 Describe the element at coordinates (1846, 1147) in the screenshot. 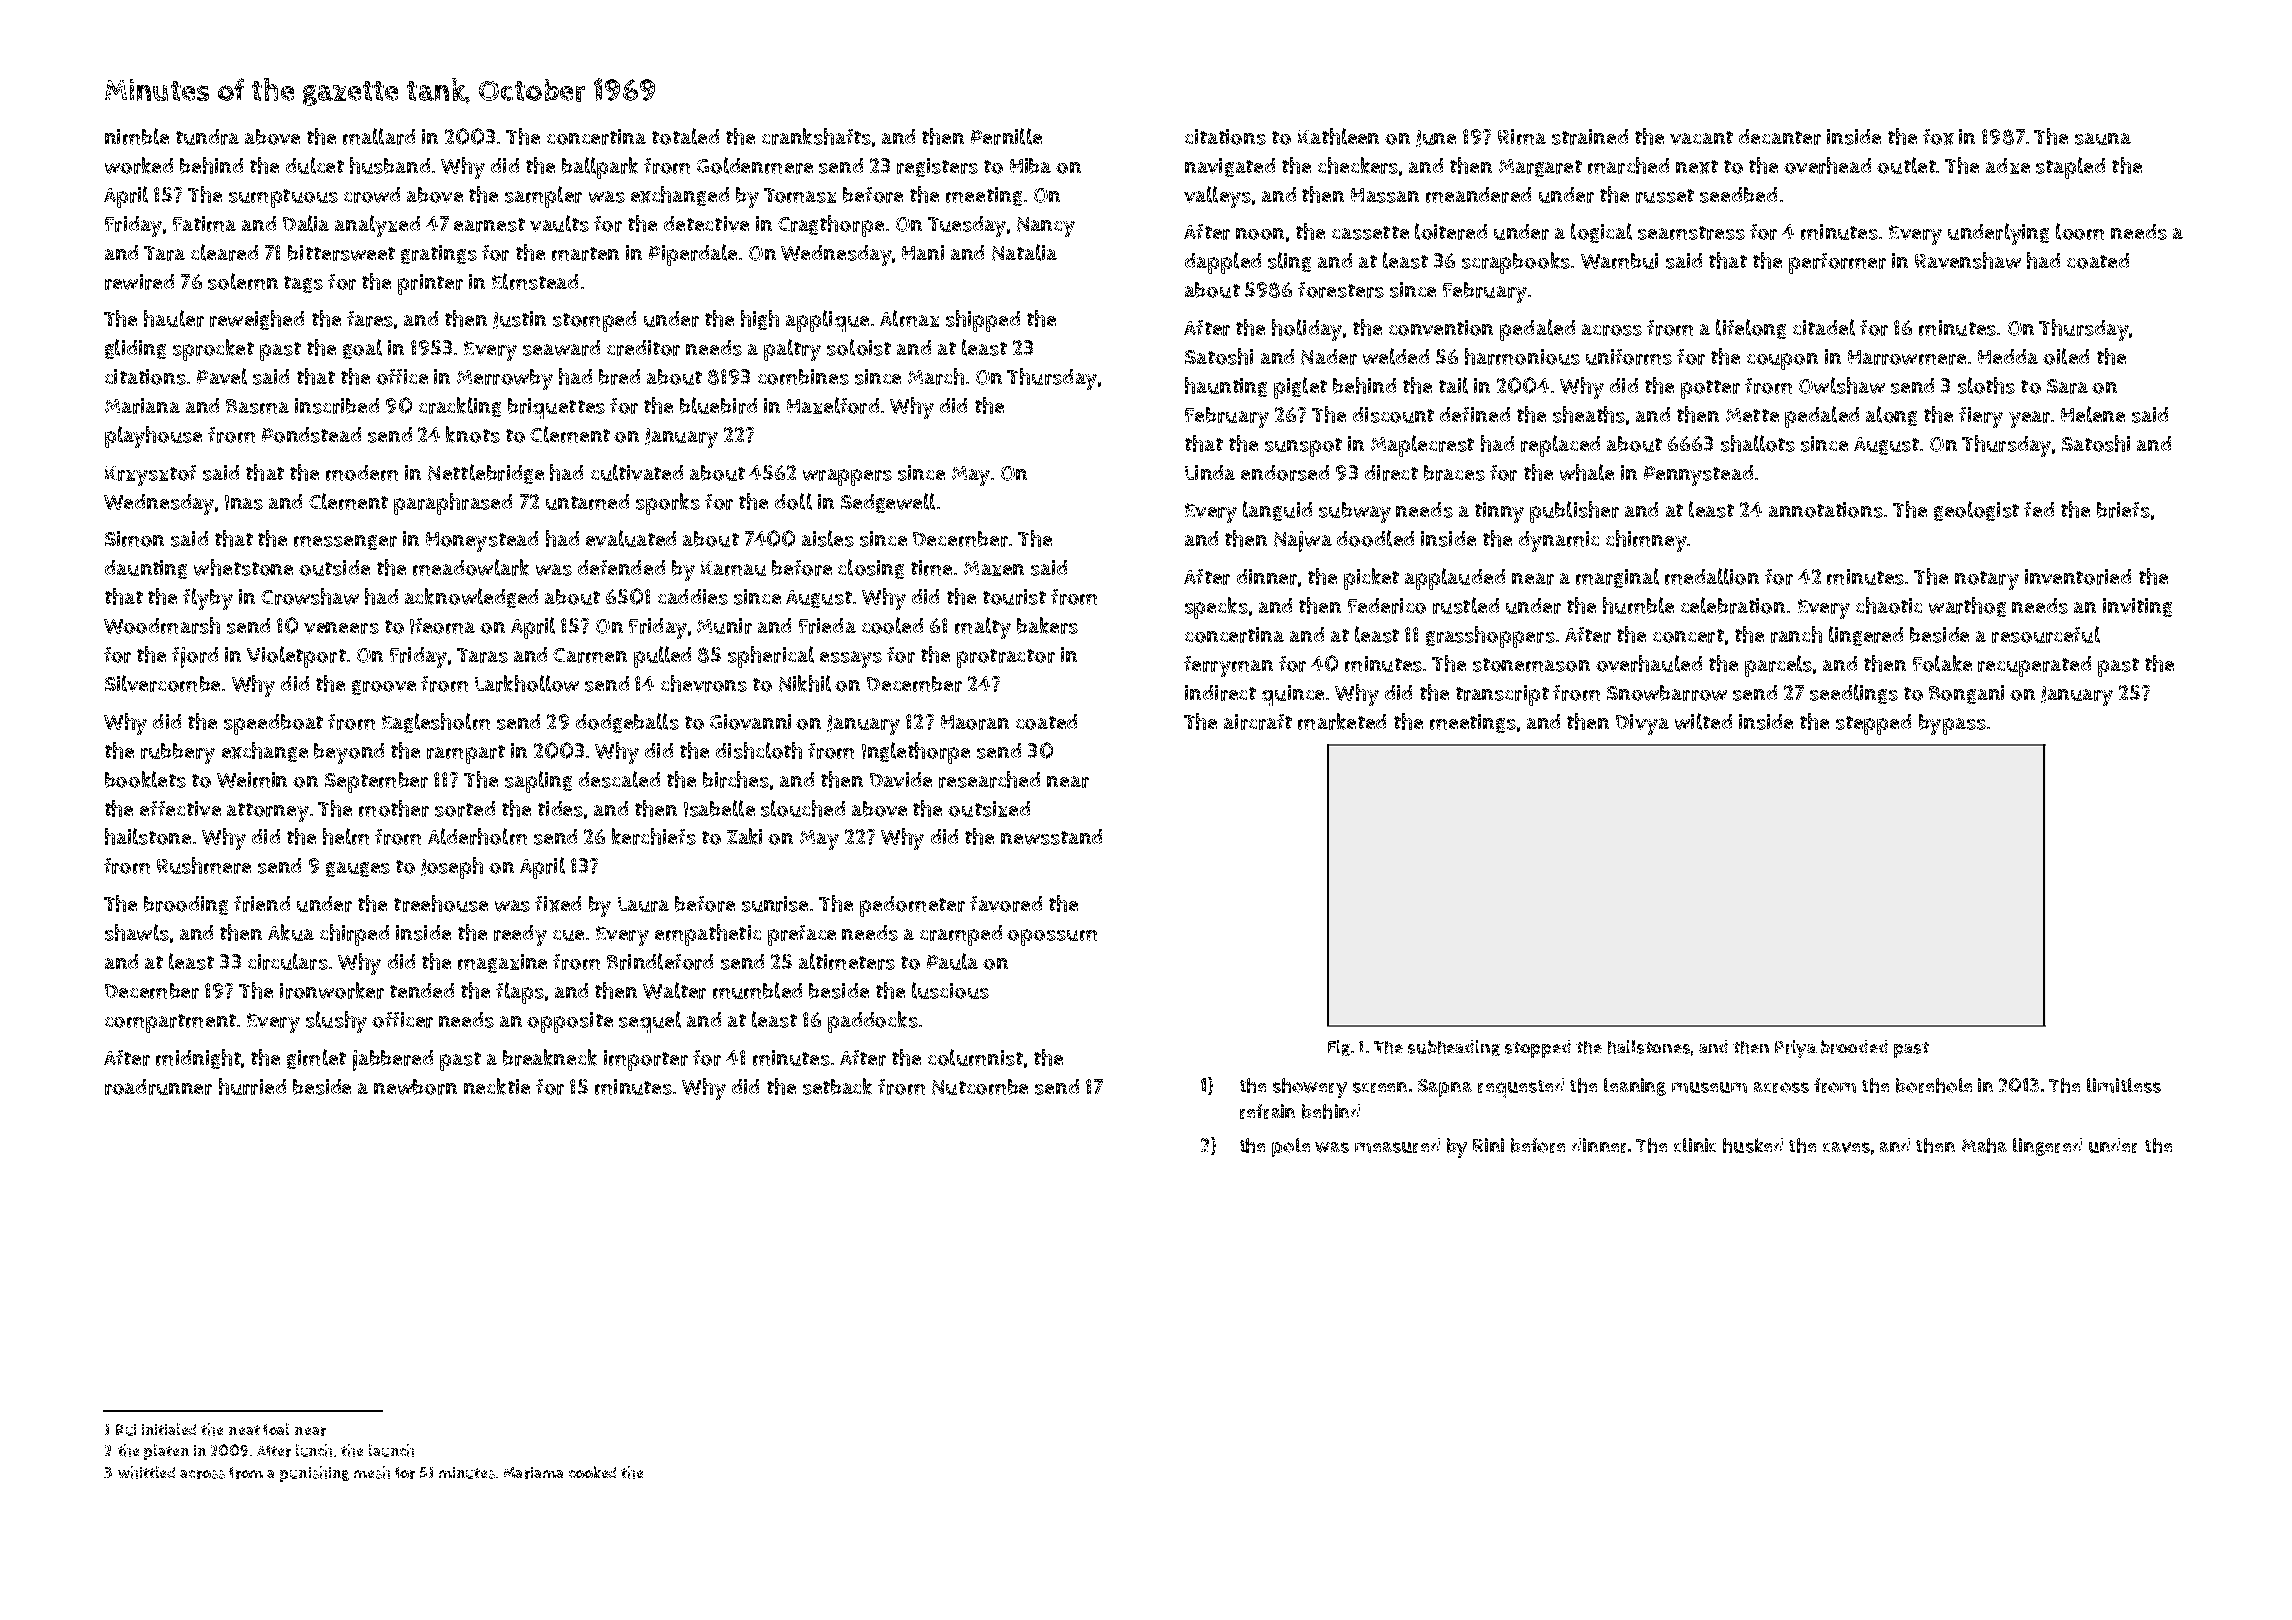

I see `caves` at that location.
